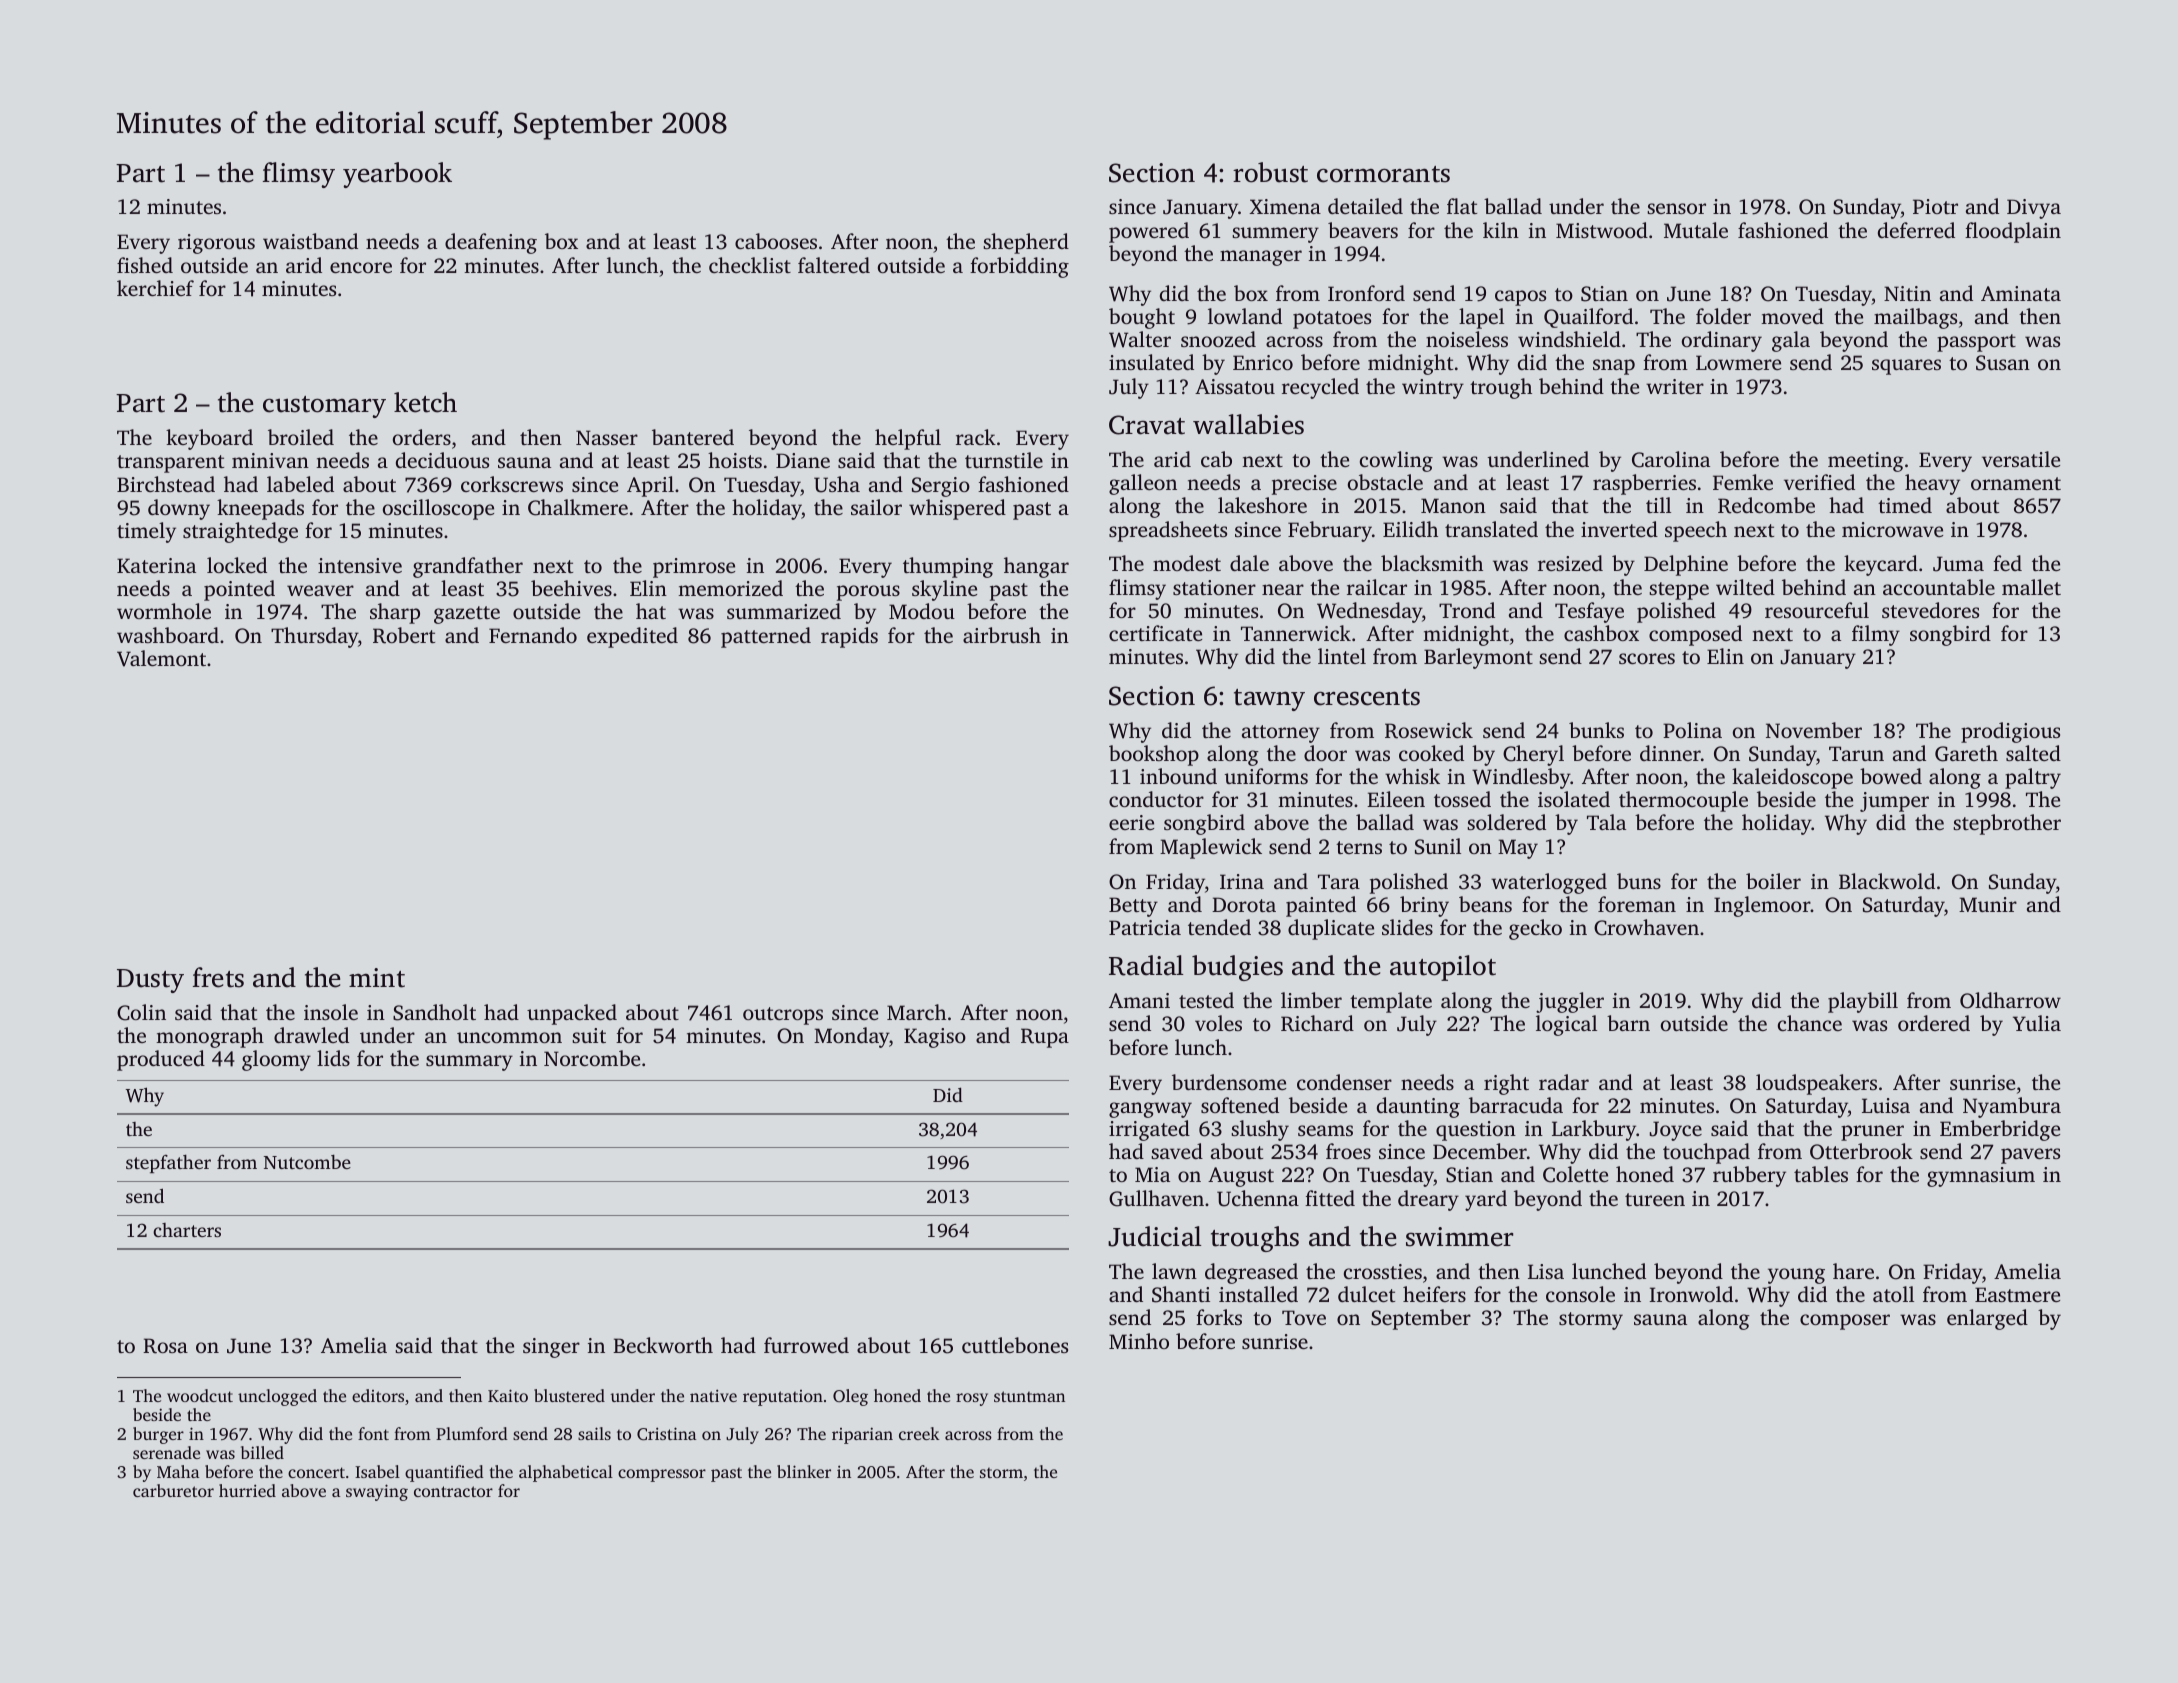 The height and width of the screenshot is (1683, 2178). What do you see at coordinates (941, 487) in the screenshot?
I see `Sergio` at bounding box center [941, 487].
